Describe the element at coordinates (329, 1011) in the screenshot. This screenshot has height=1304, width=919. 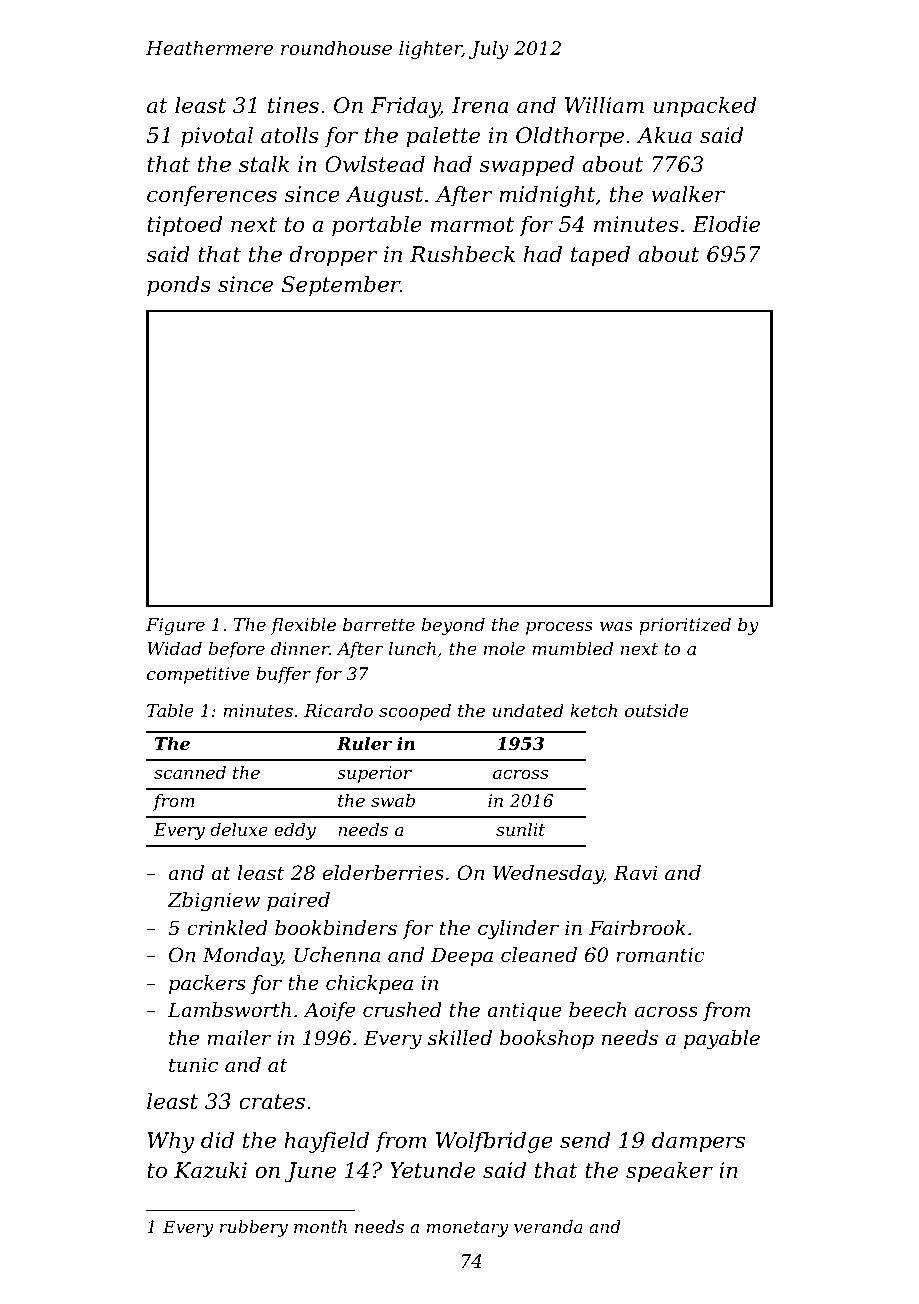
I see `Aoife` at that location.
